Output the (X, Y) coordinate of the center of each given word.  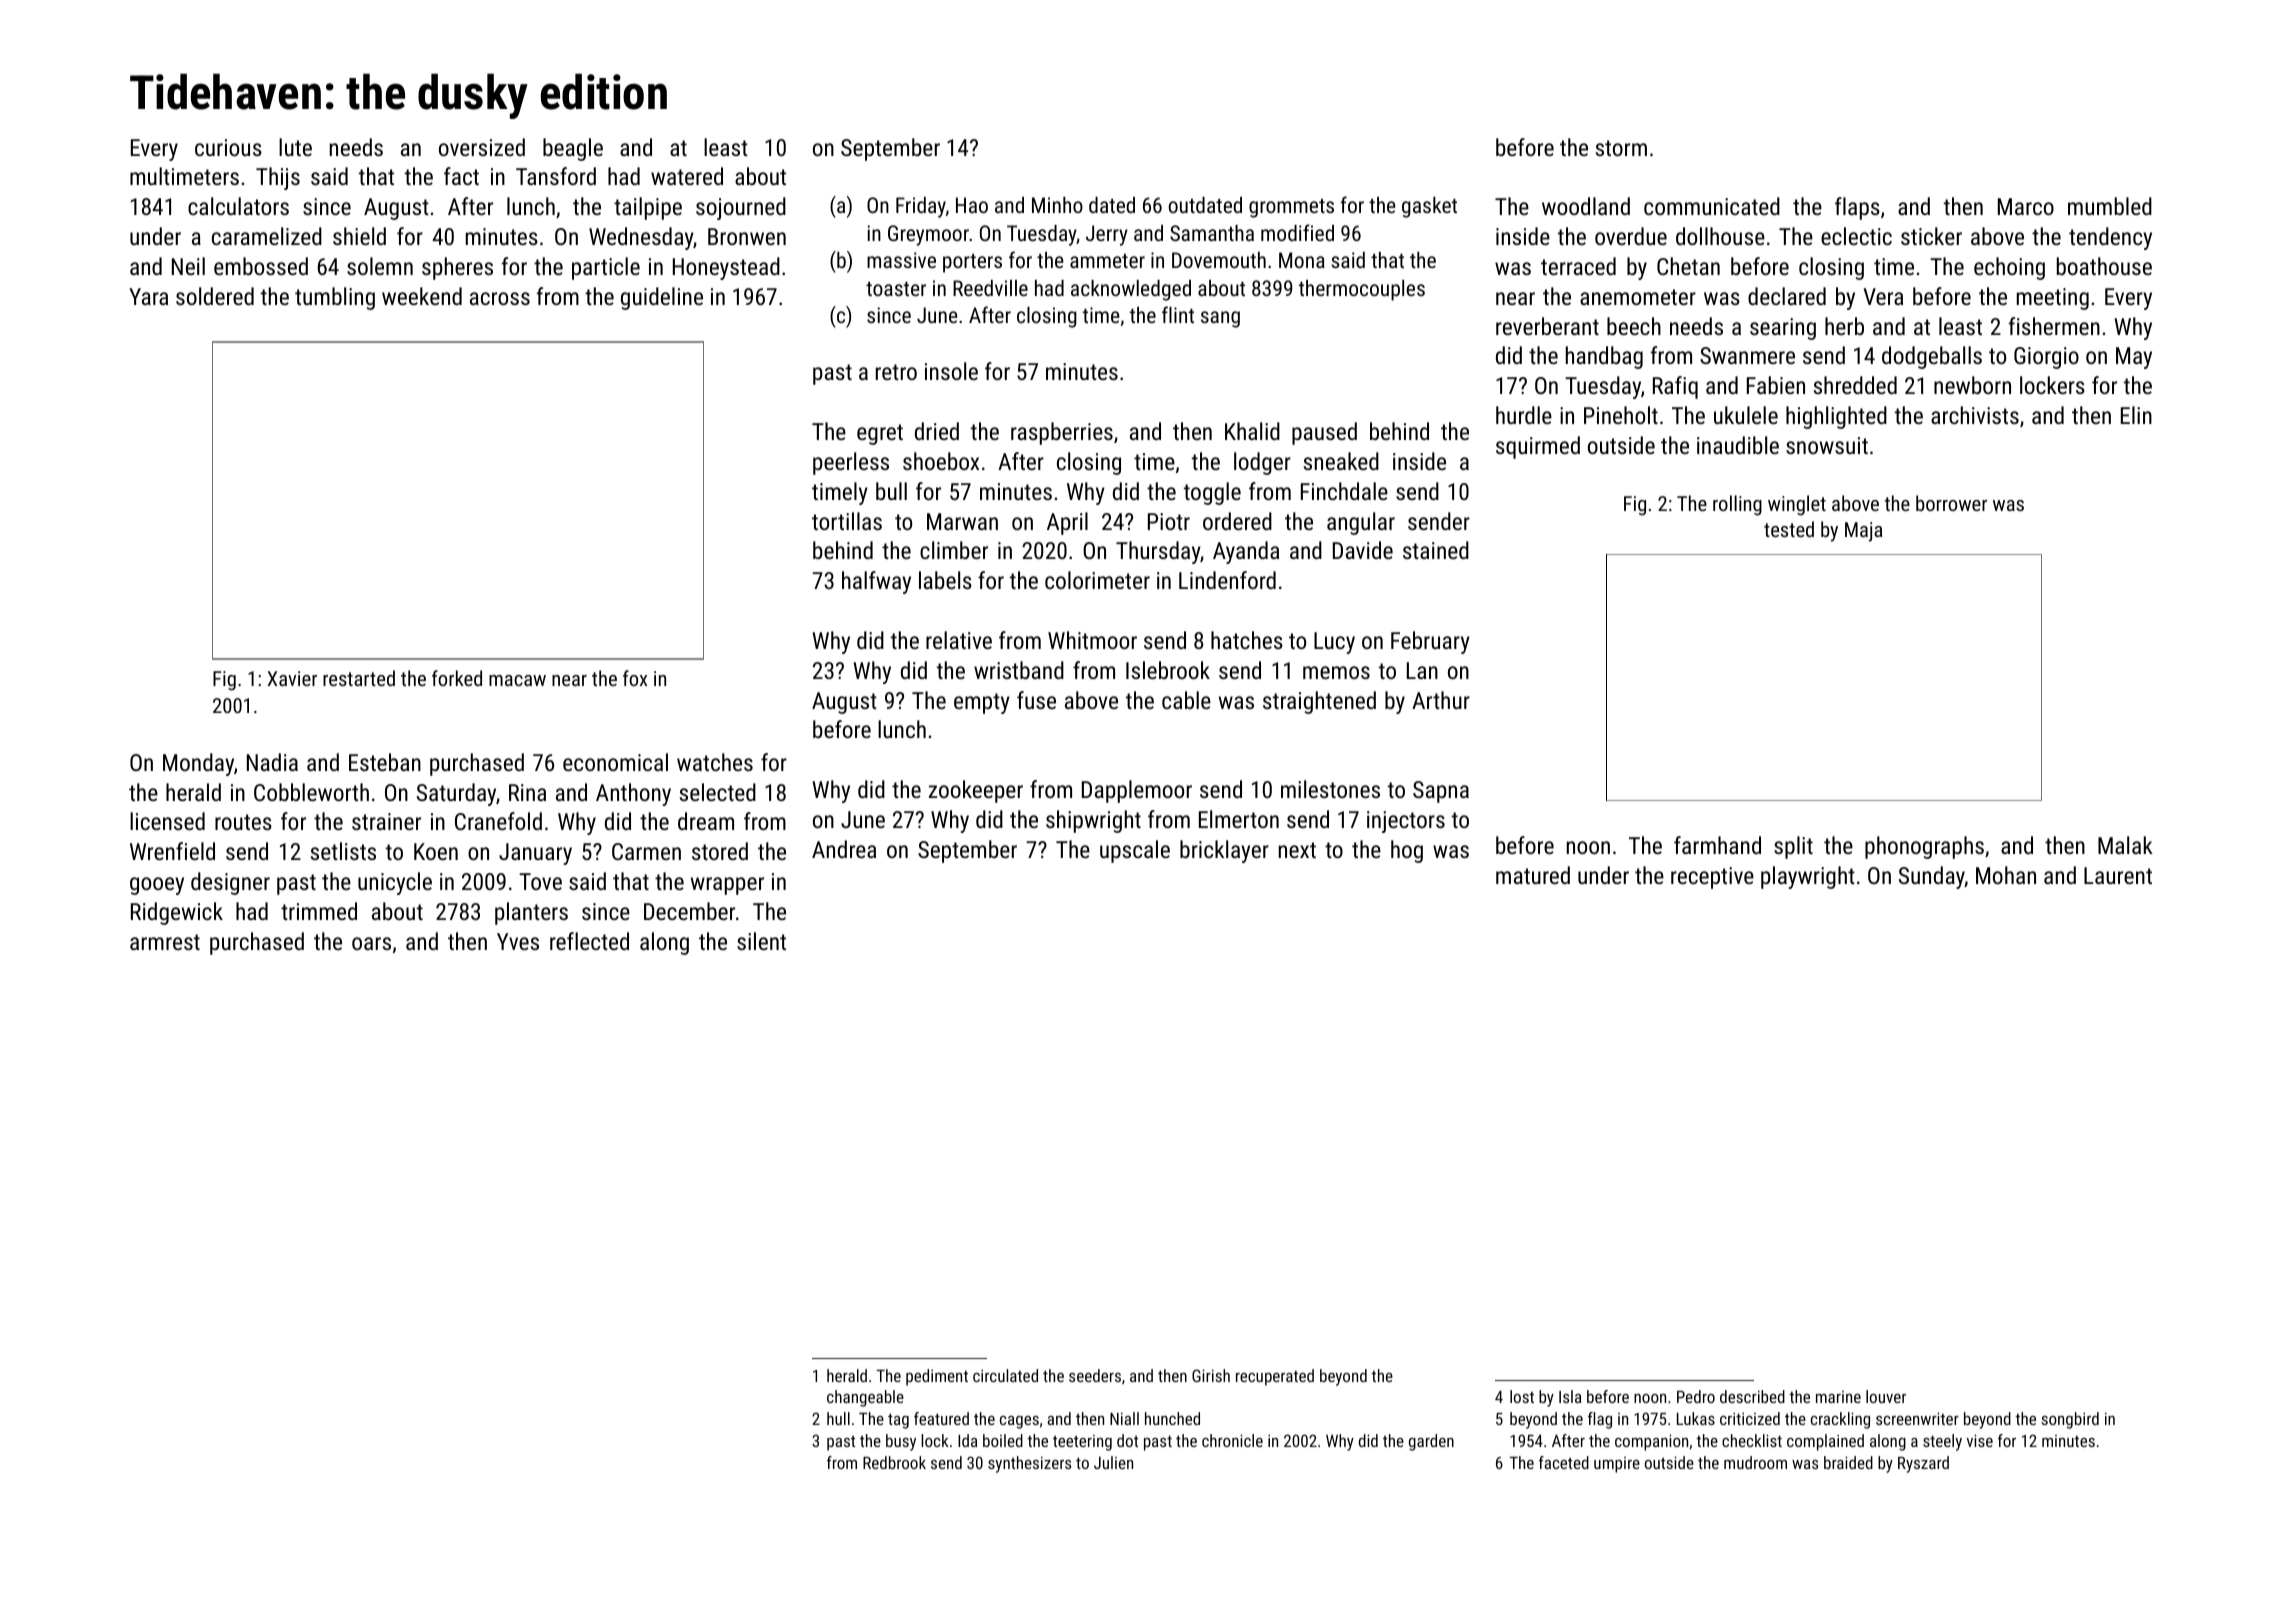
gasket (1429, 207)
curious (228, 147)
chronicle (1232, 1440)
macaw (517, 680)
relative (959, 640)
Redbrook (894, 1462)
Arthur (1441, 700)
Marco (2026, 206)
